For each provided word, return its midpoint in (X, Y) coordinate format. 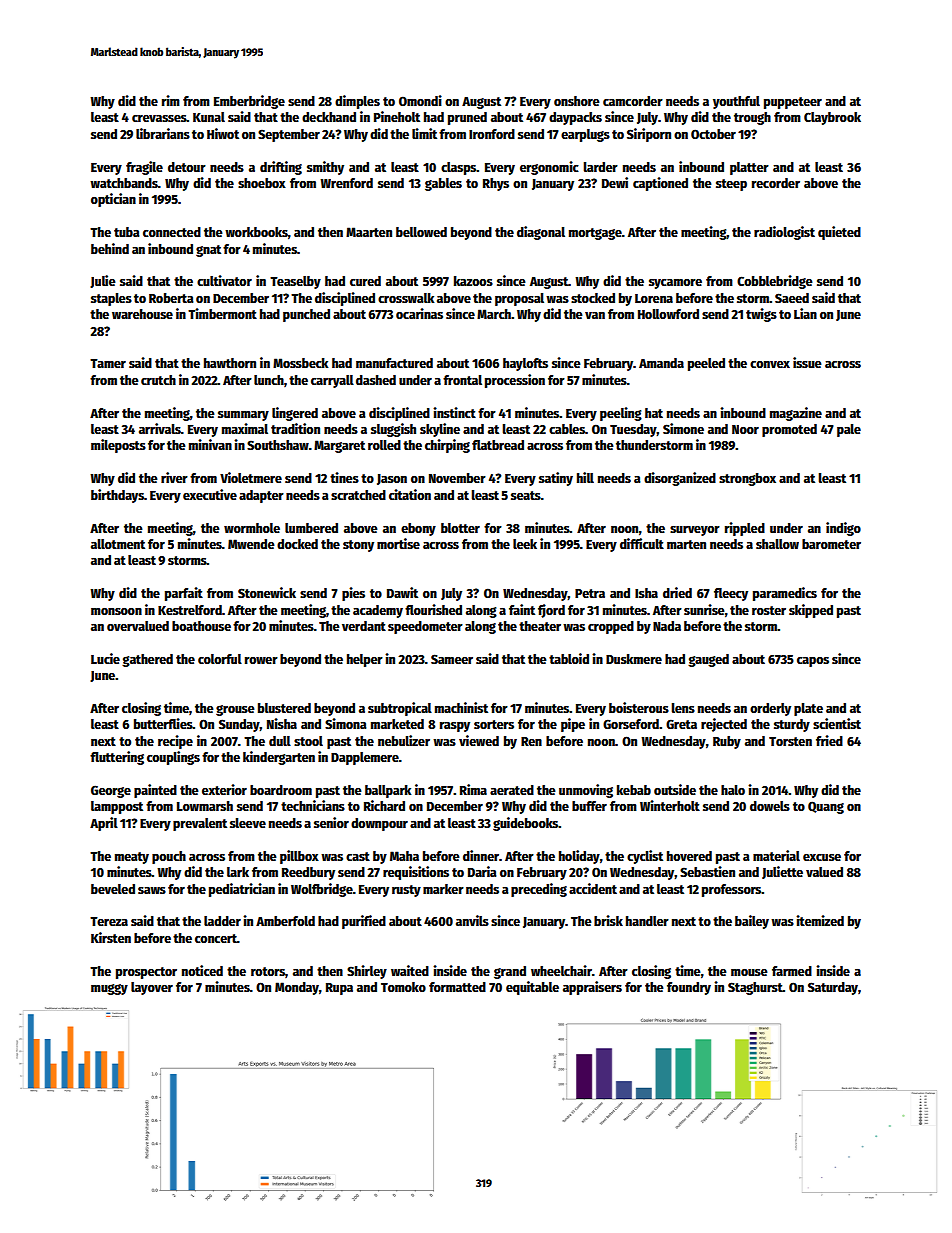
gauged (708, 660)
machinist (461, 707)
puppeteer (793, 103)
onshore (577, 101)
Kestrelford (190, 610)
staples (111, 299)
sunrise (704, 609)
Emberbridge (249, 102)
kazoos (473, 281)
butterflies (163, 723)
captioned (660, 184)
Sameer (452, 659)
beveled (113, 889)
